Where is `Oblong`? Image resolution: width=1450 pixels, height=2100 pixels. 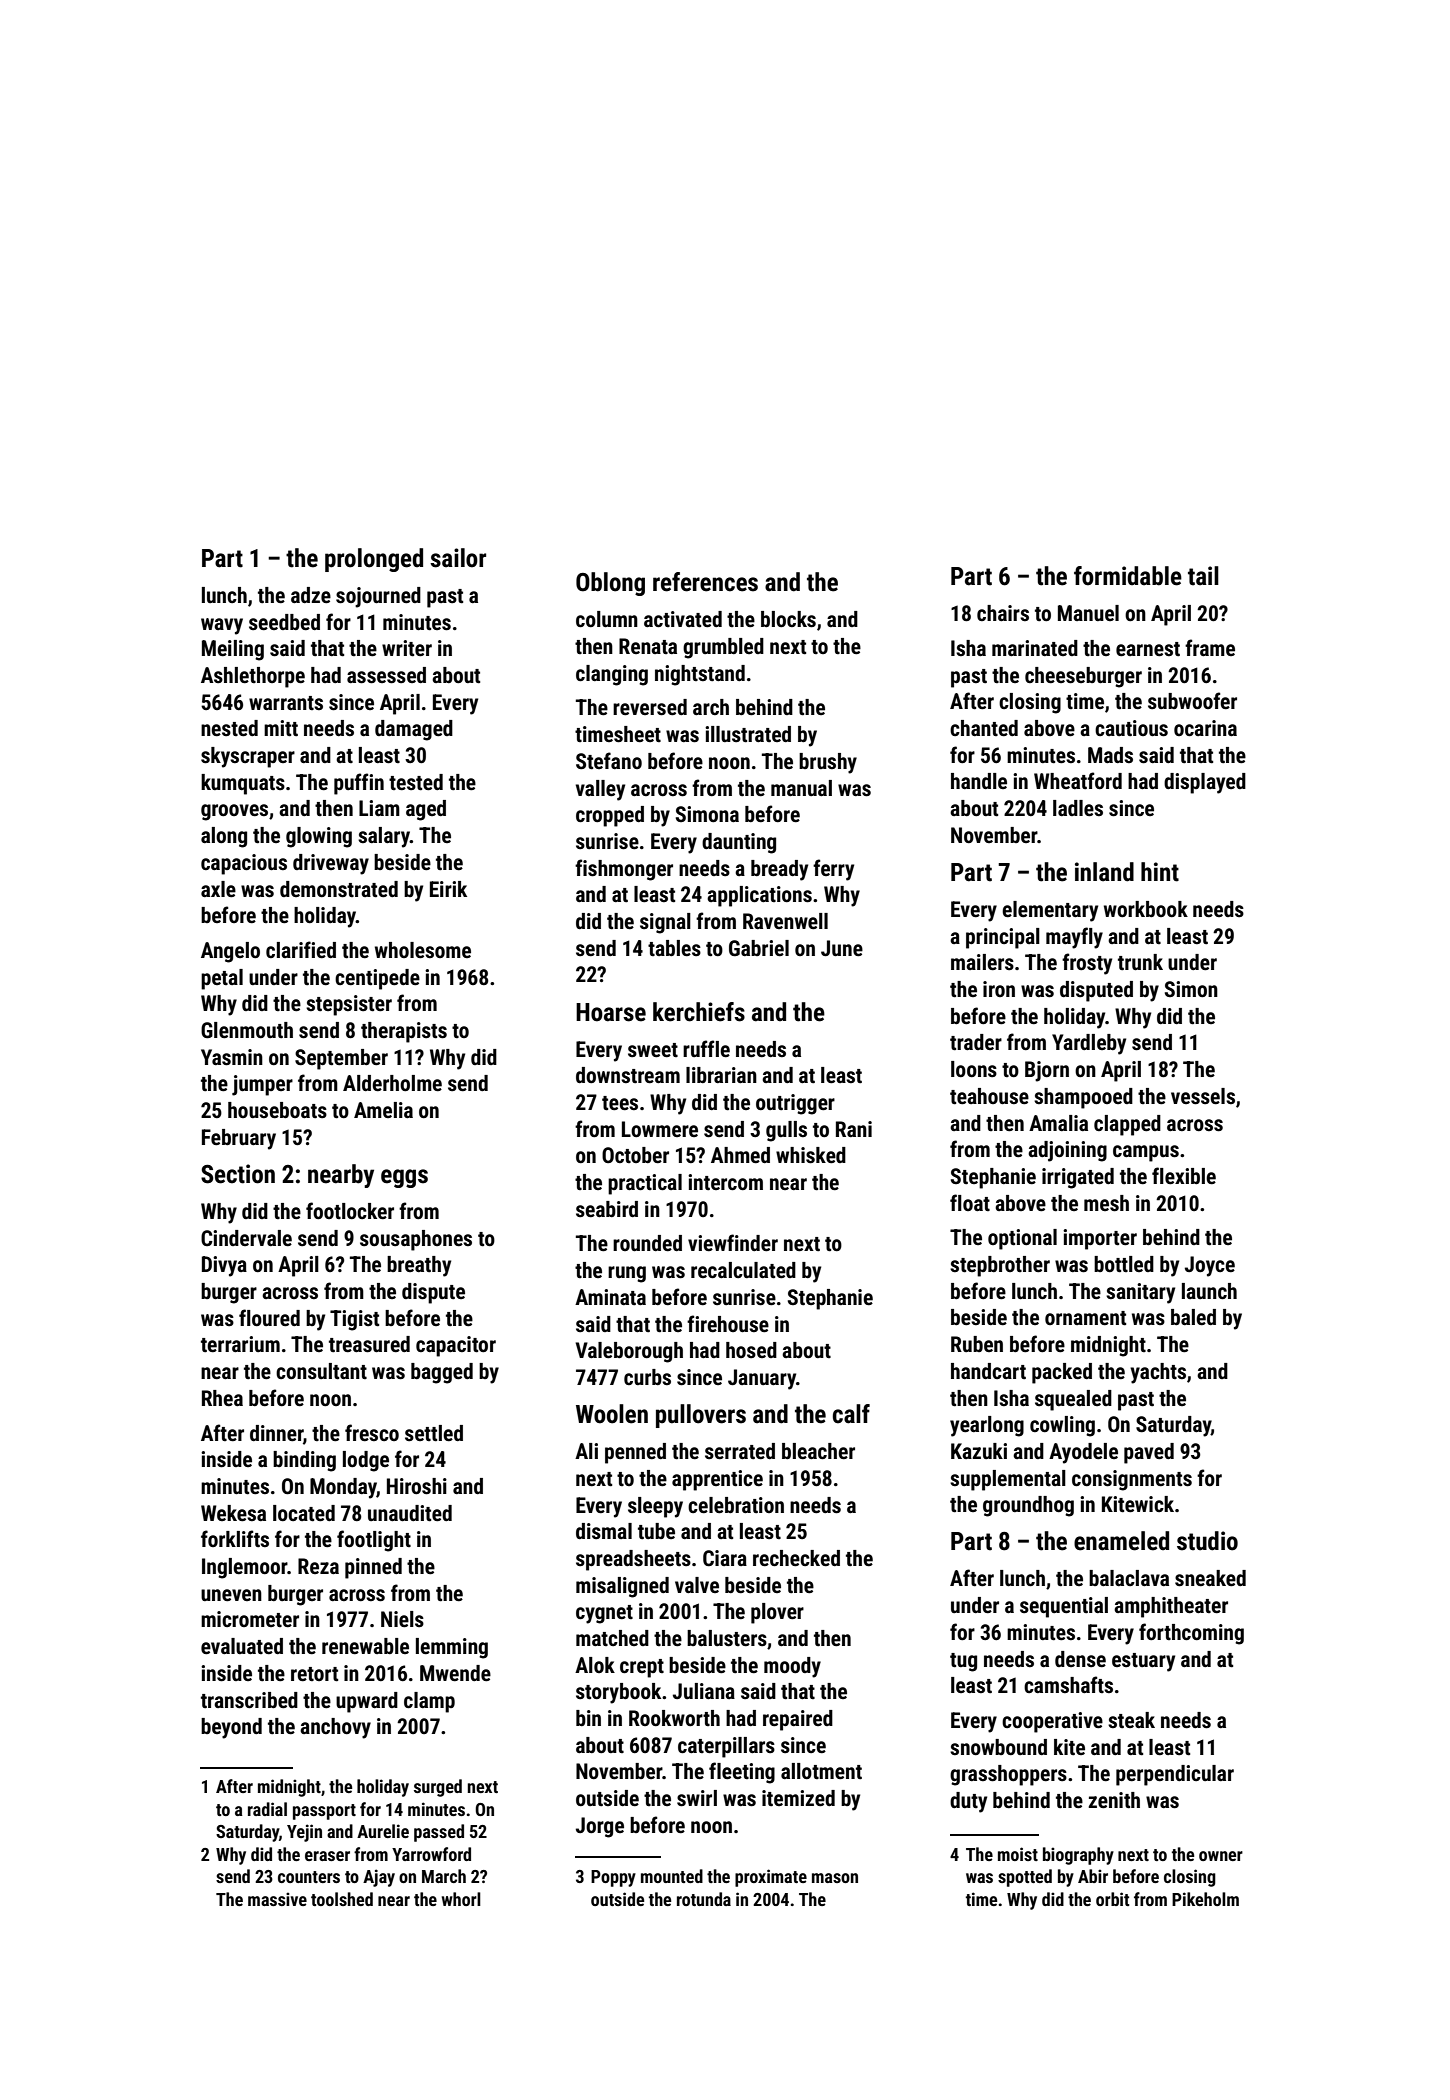 Oblong is located at coordinates (610, 584).
